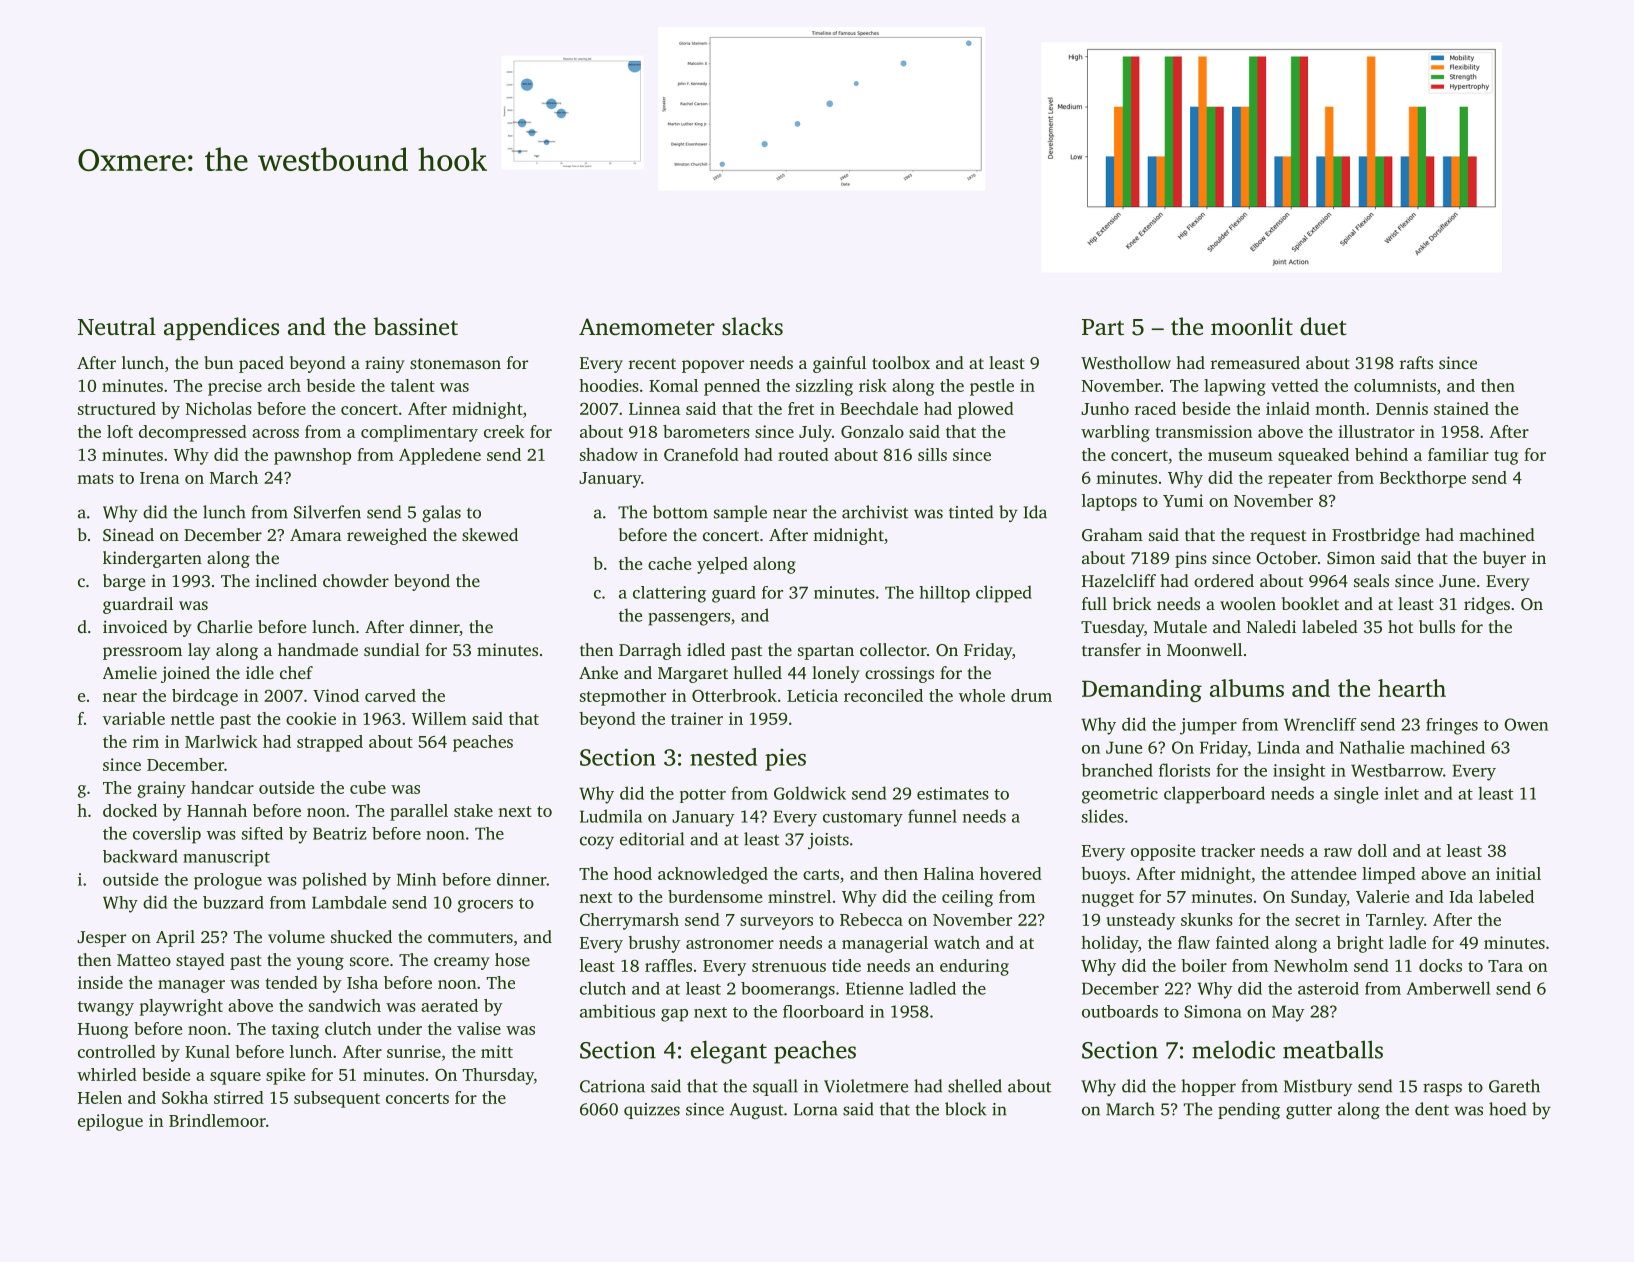  I want to click on duet, so click(1323, 326).
